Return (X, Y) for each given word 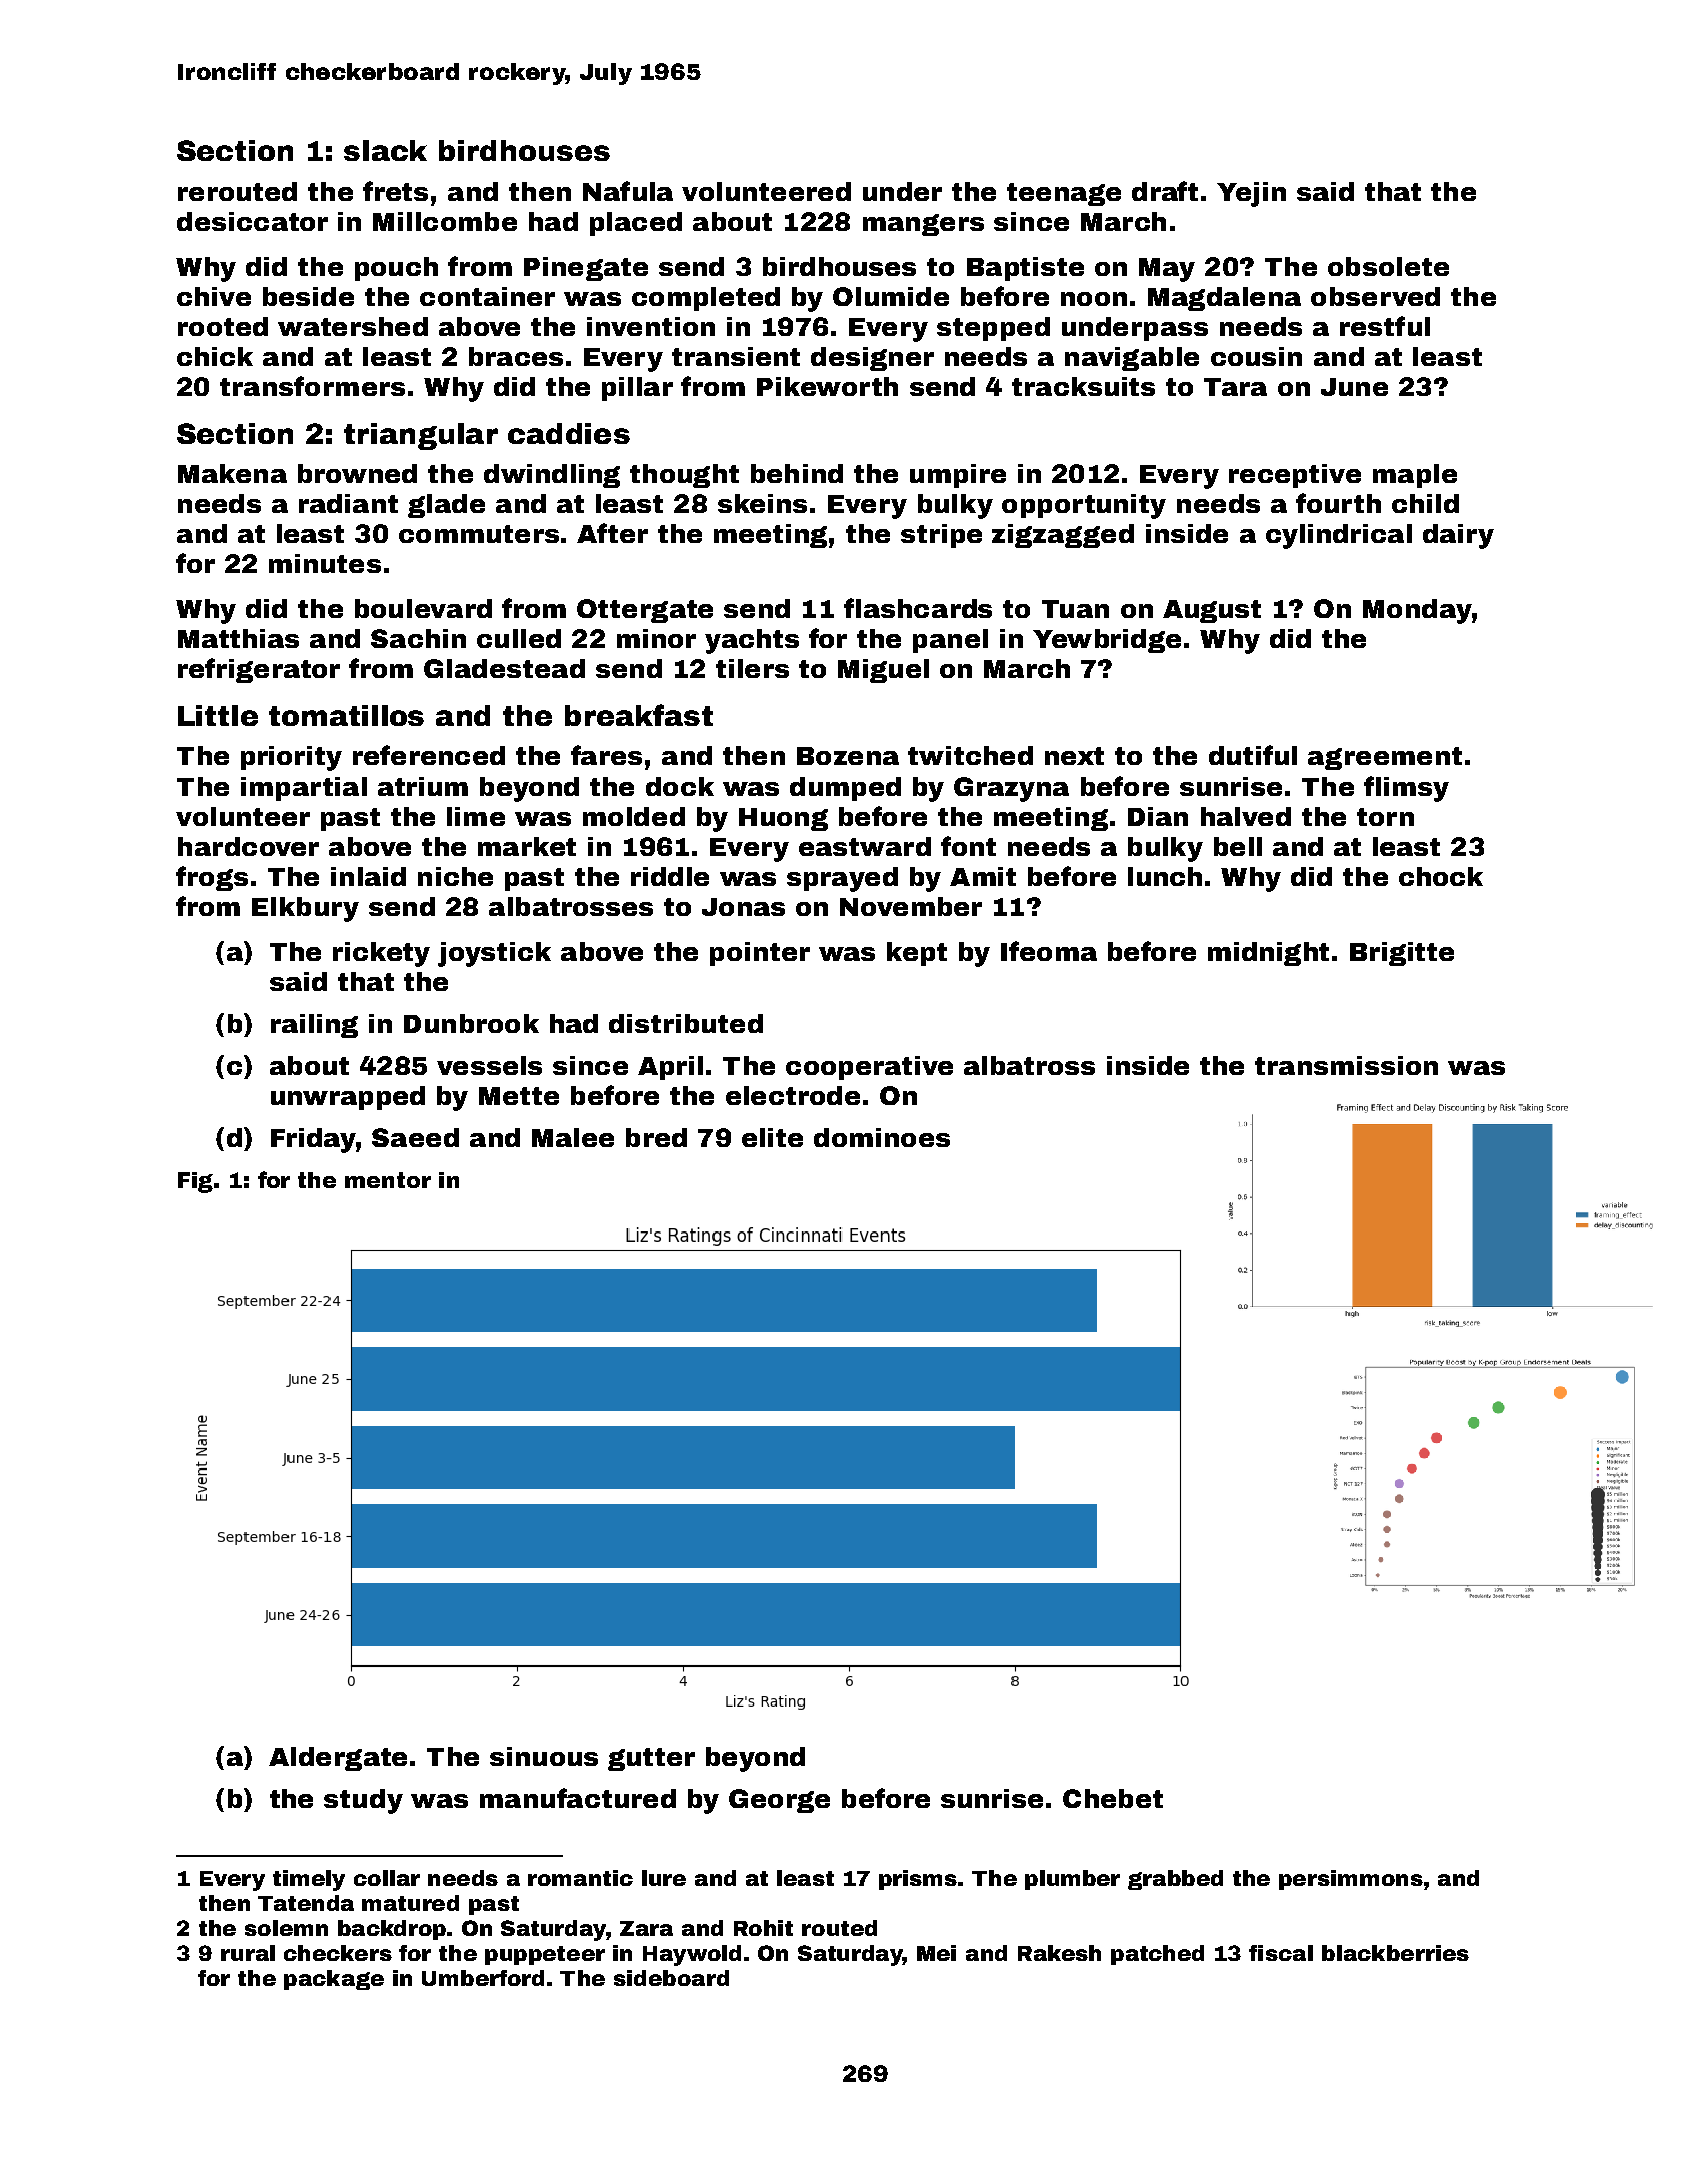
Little (218, 715)
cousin (1256, 356)
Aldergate (338, 1759)
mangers (923, 225)
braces (516, 356)
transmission (1346, 1065)
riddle (670, 876)
